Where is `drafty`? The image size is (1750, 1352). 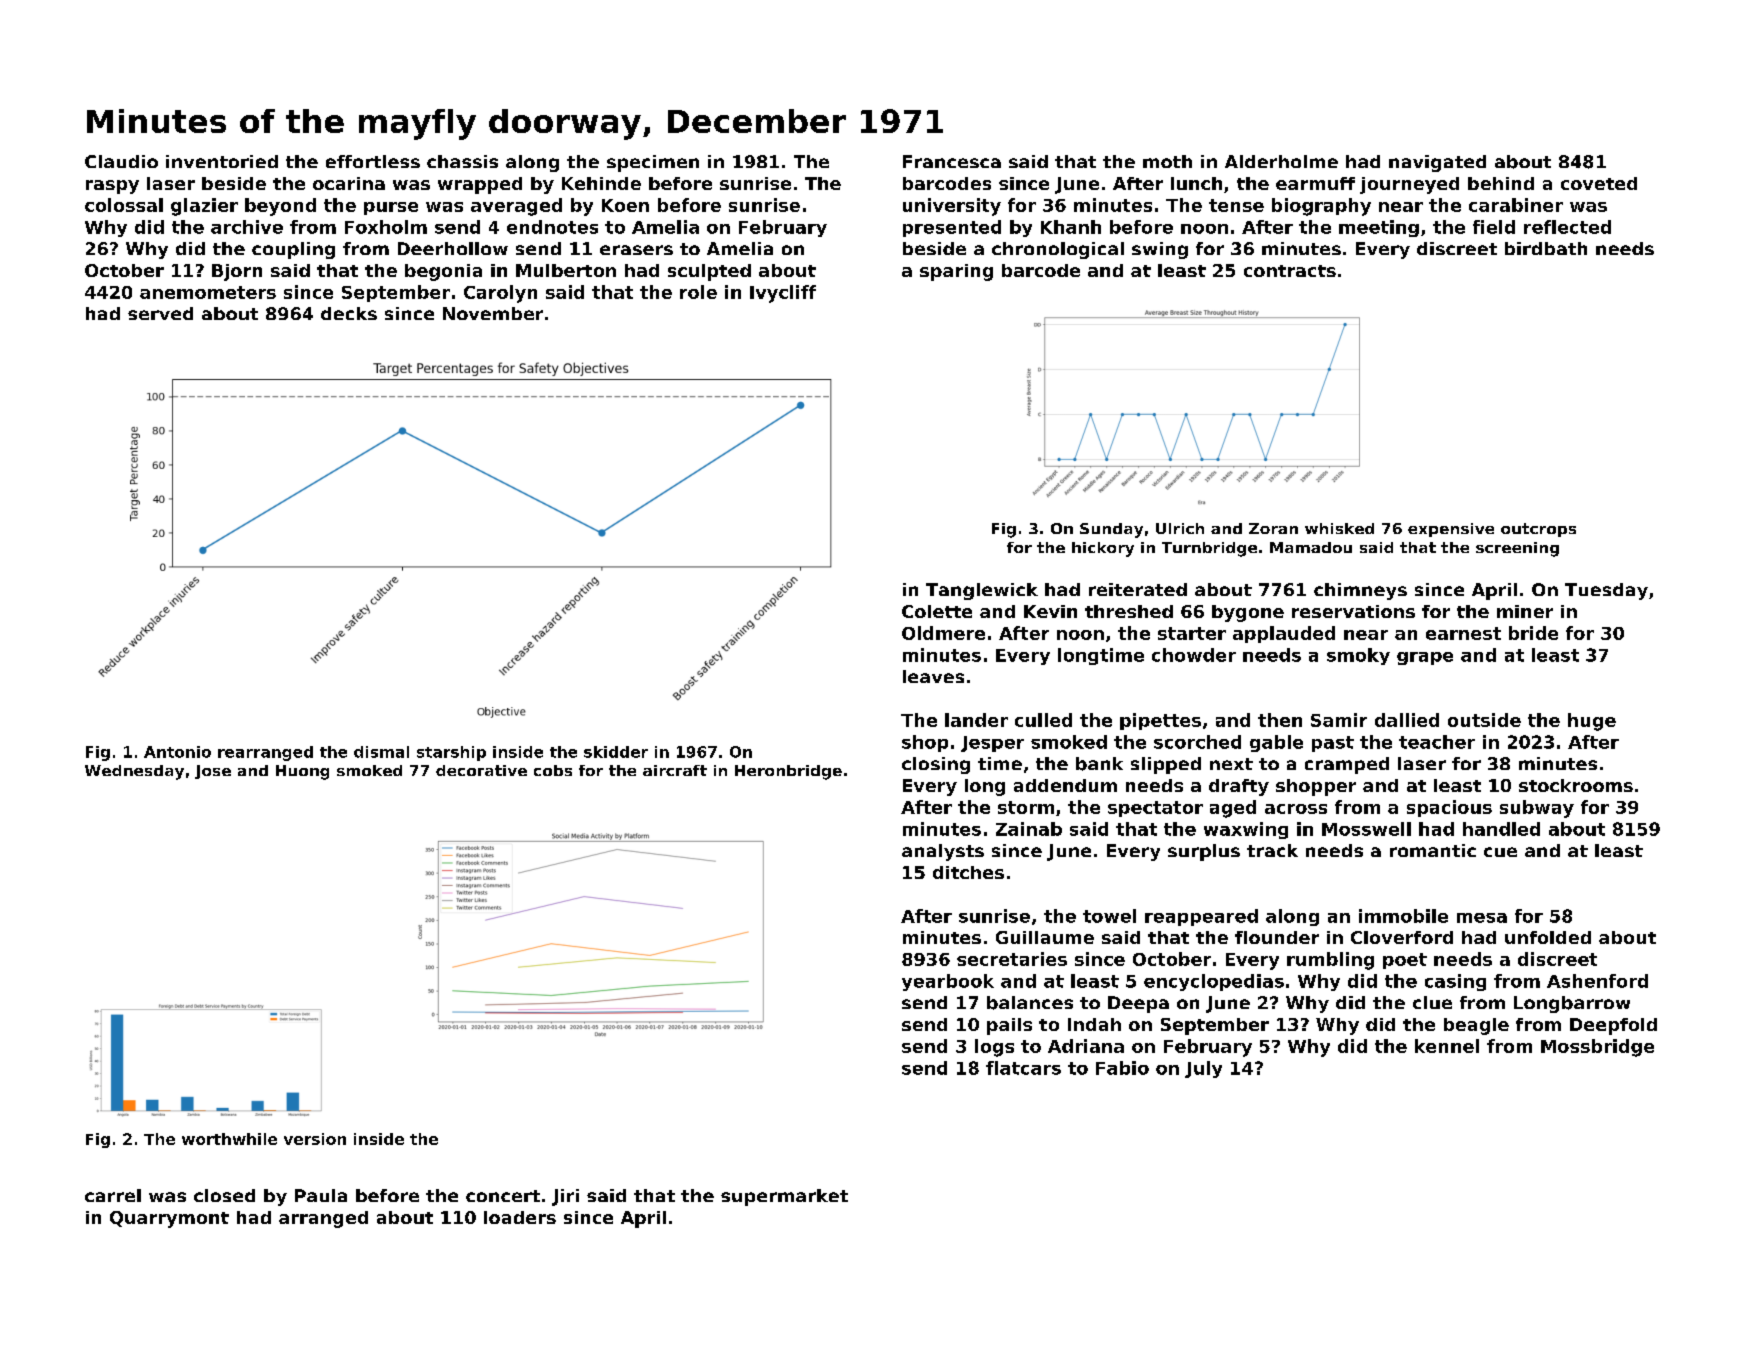 drafty is located at coordinates (1239, 787).
